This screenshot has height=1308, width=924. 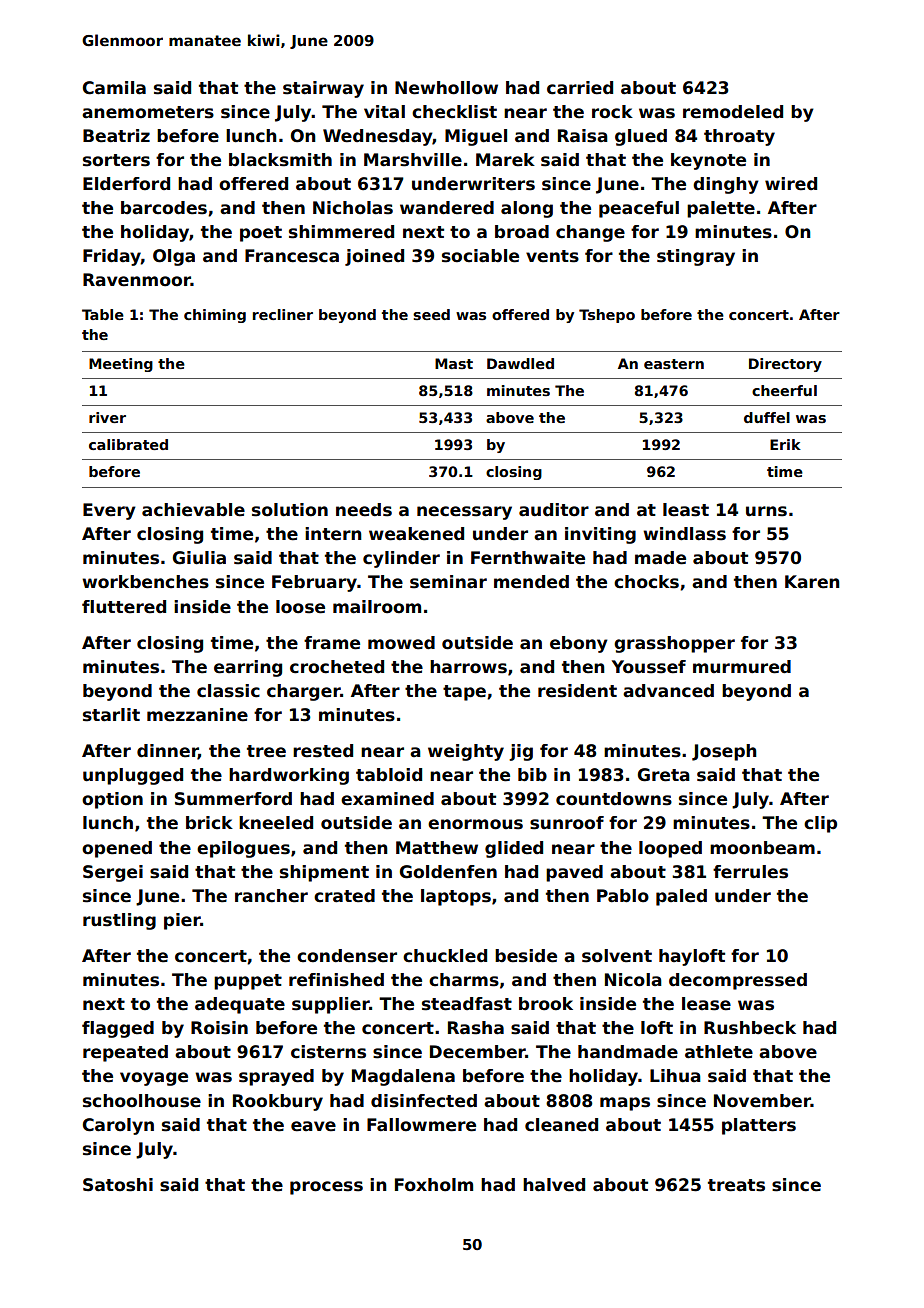 What do you see at coordinates (219, 1028) in the screenshot?
I see `Roisin` at bounding box center [219, 1028].
